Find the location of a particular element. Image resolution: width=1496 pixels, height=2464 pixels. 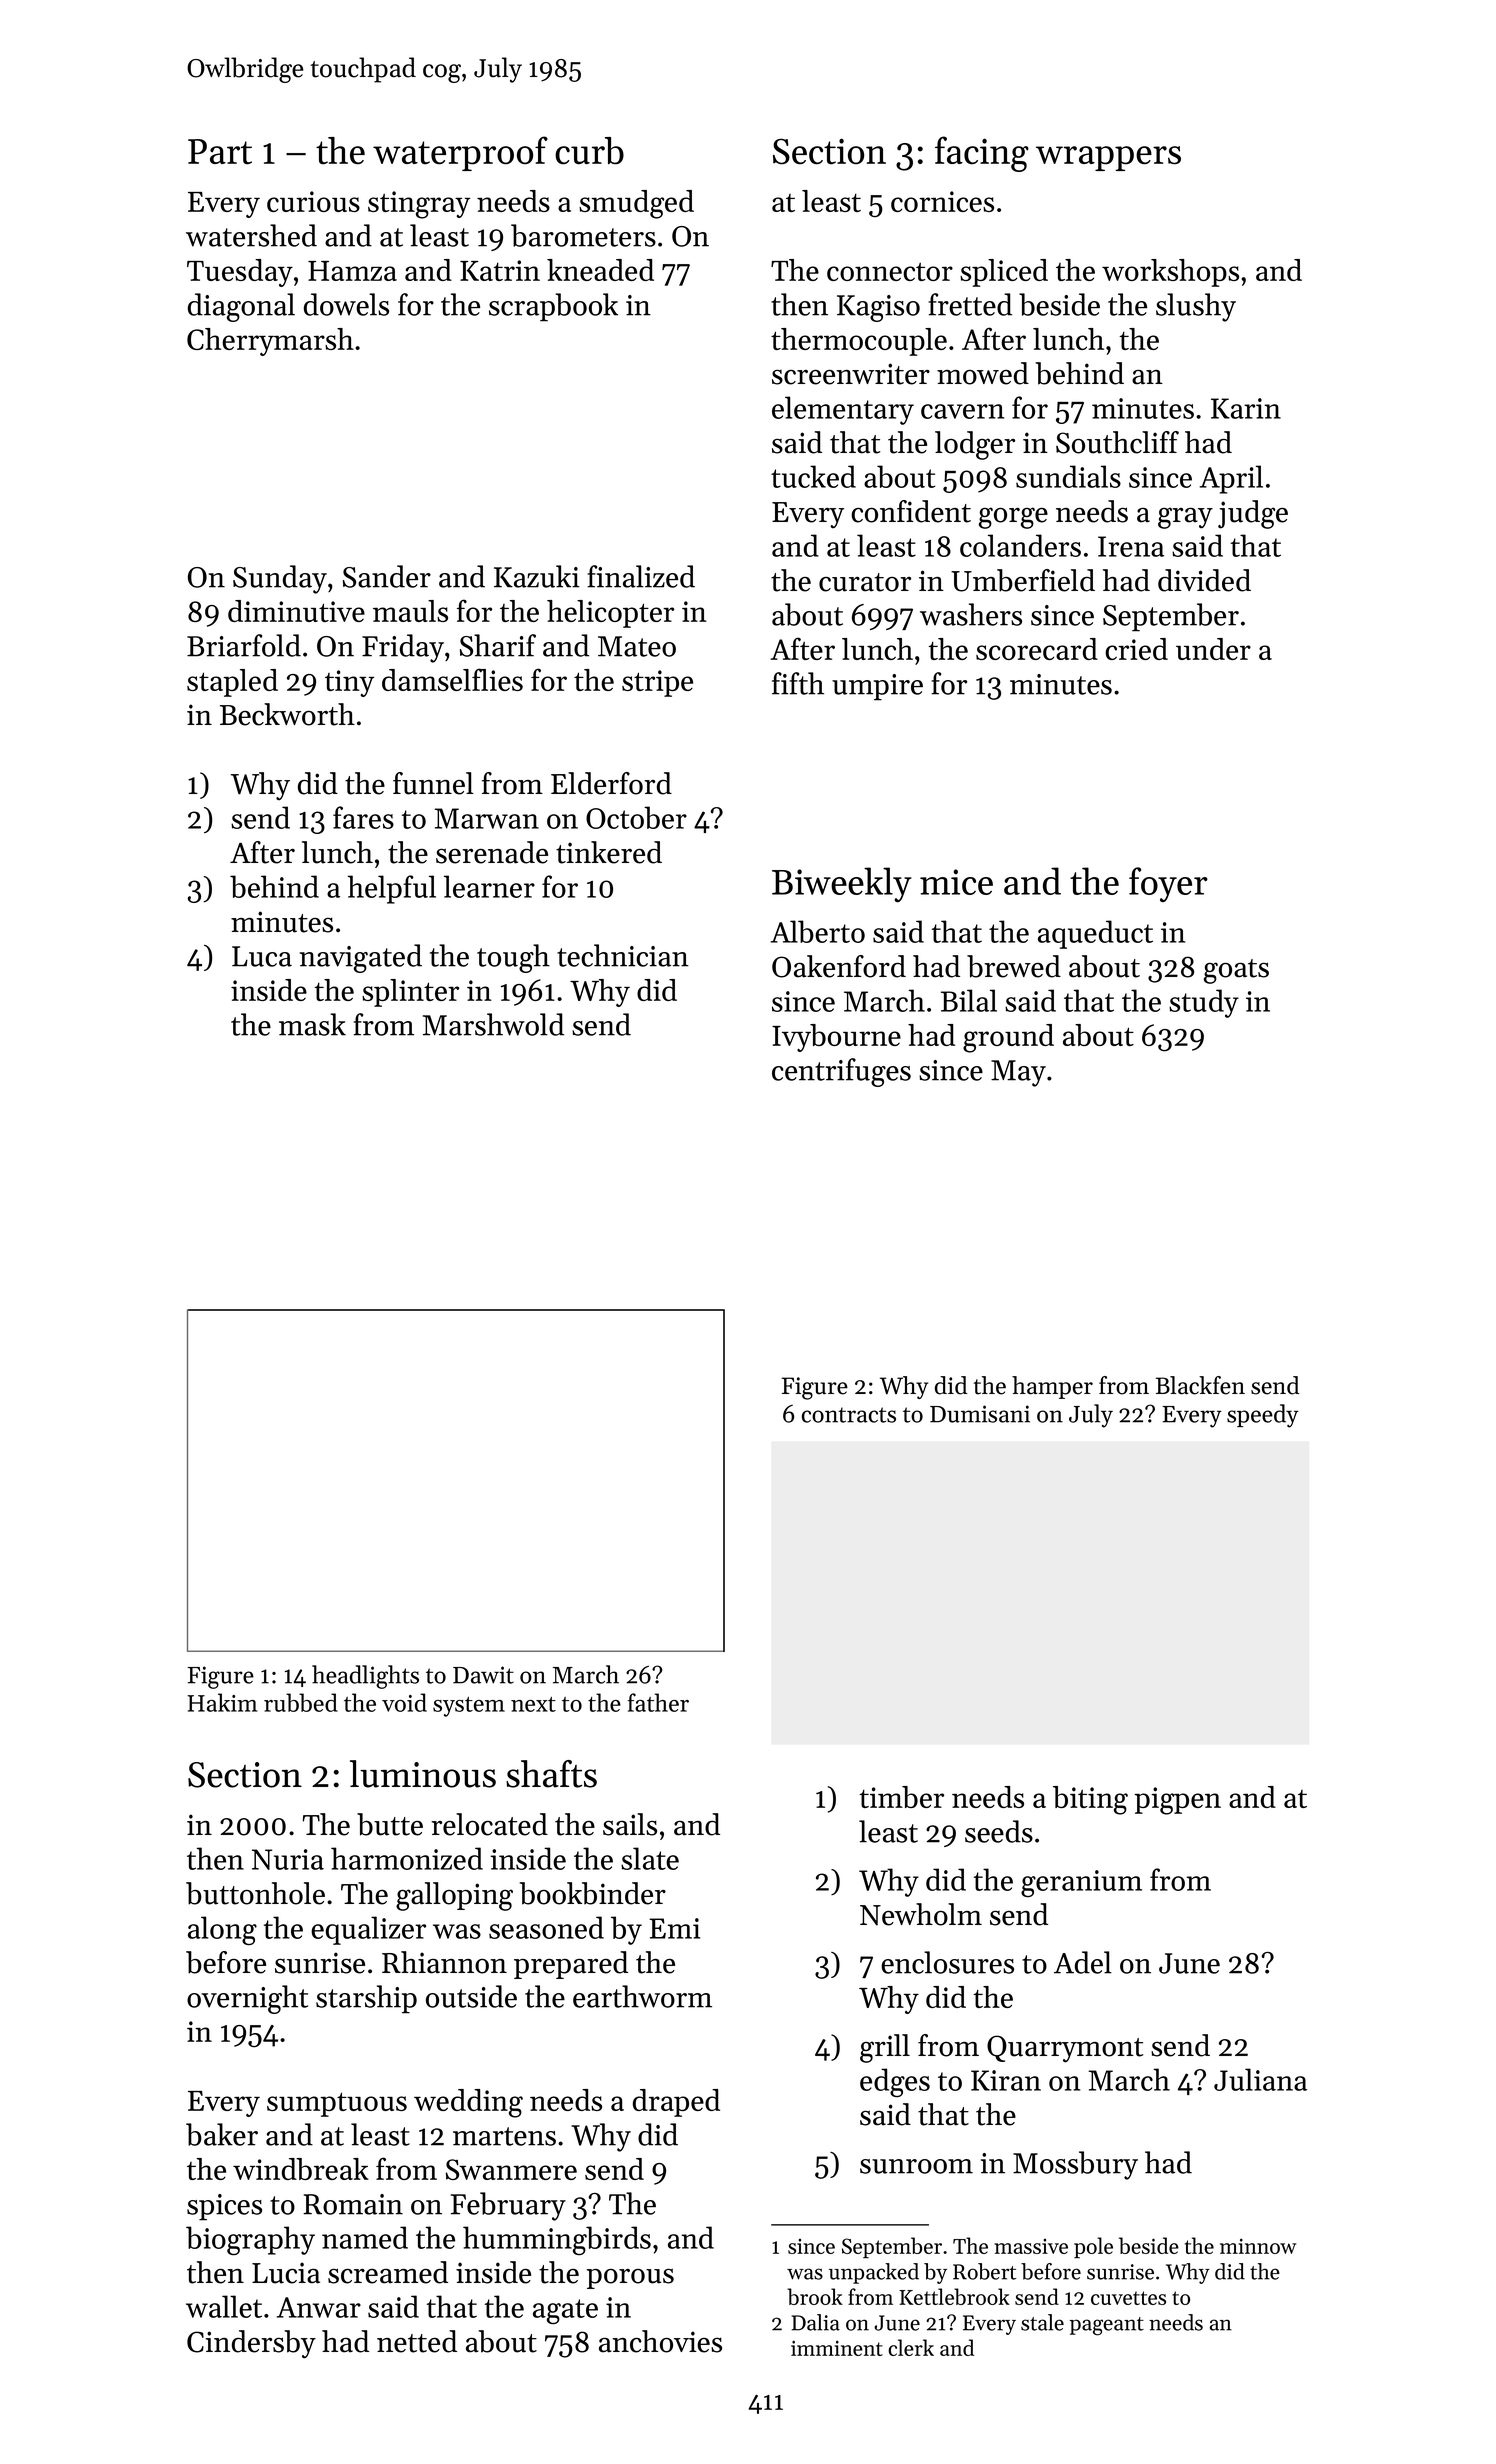

May is located at coordinates (1018, 1073).
